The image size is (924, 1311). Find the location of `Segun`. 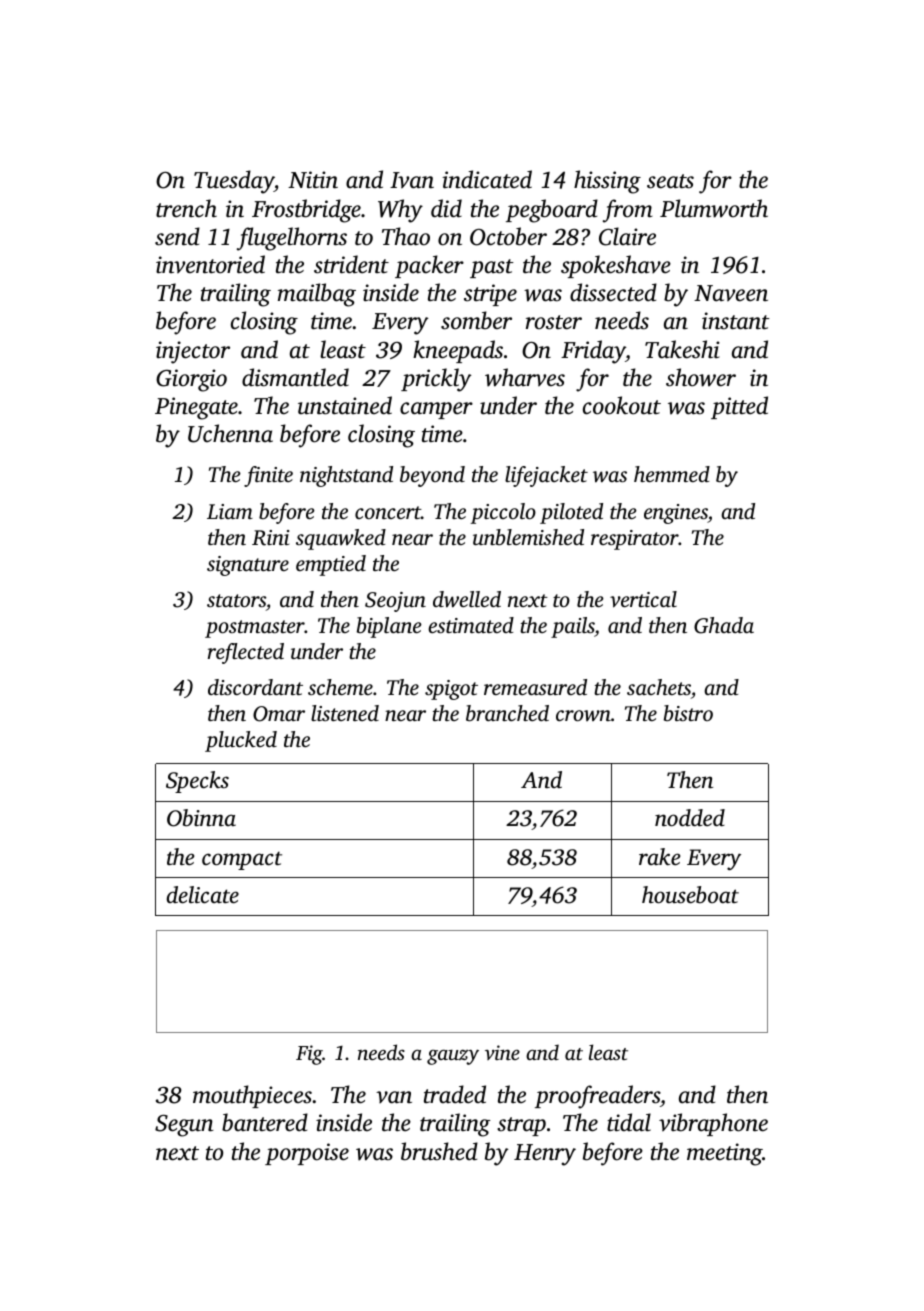

Segun is located at coordinates (184, 1126).
